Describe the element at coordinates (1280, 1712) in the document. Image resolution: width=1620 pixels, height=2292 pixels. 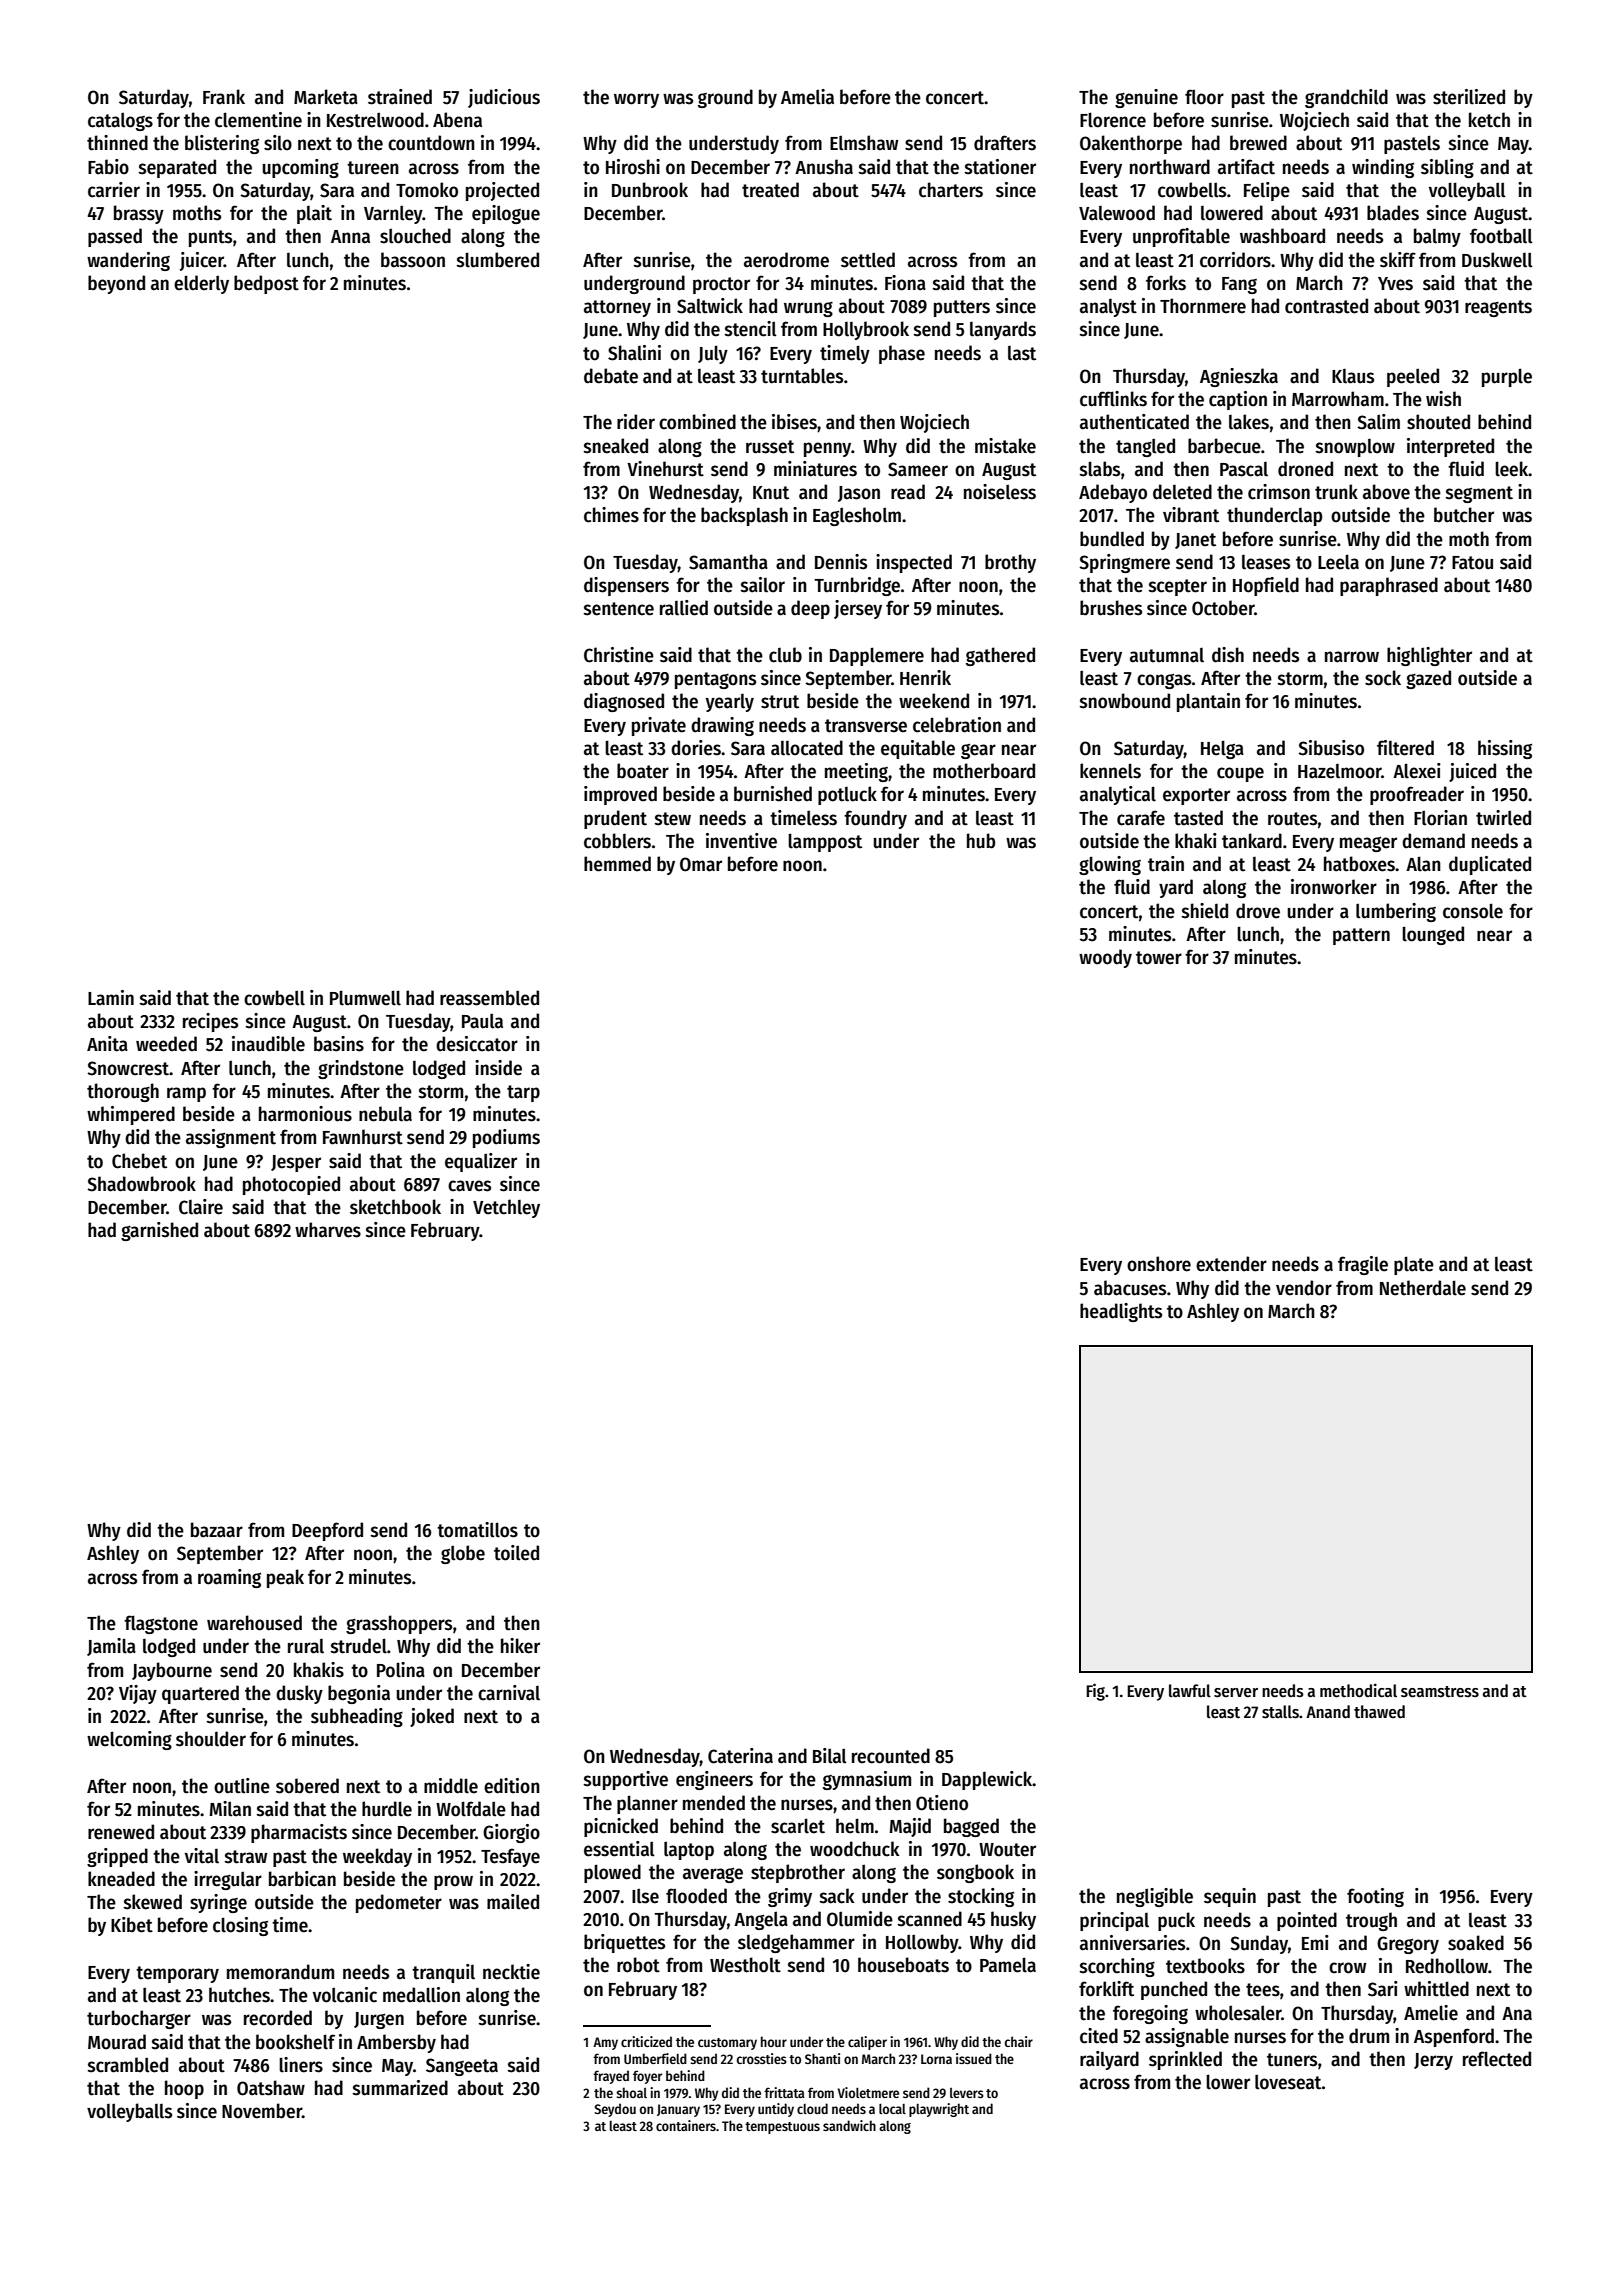
I see `stalls` at that location.
